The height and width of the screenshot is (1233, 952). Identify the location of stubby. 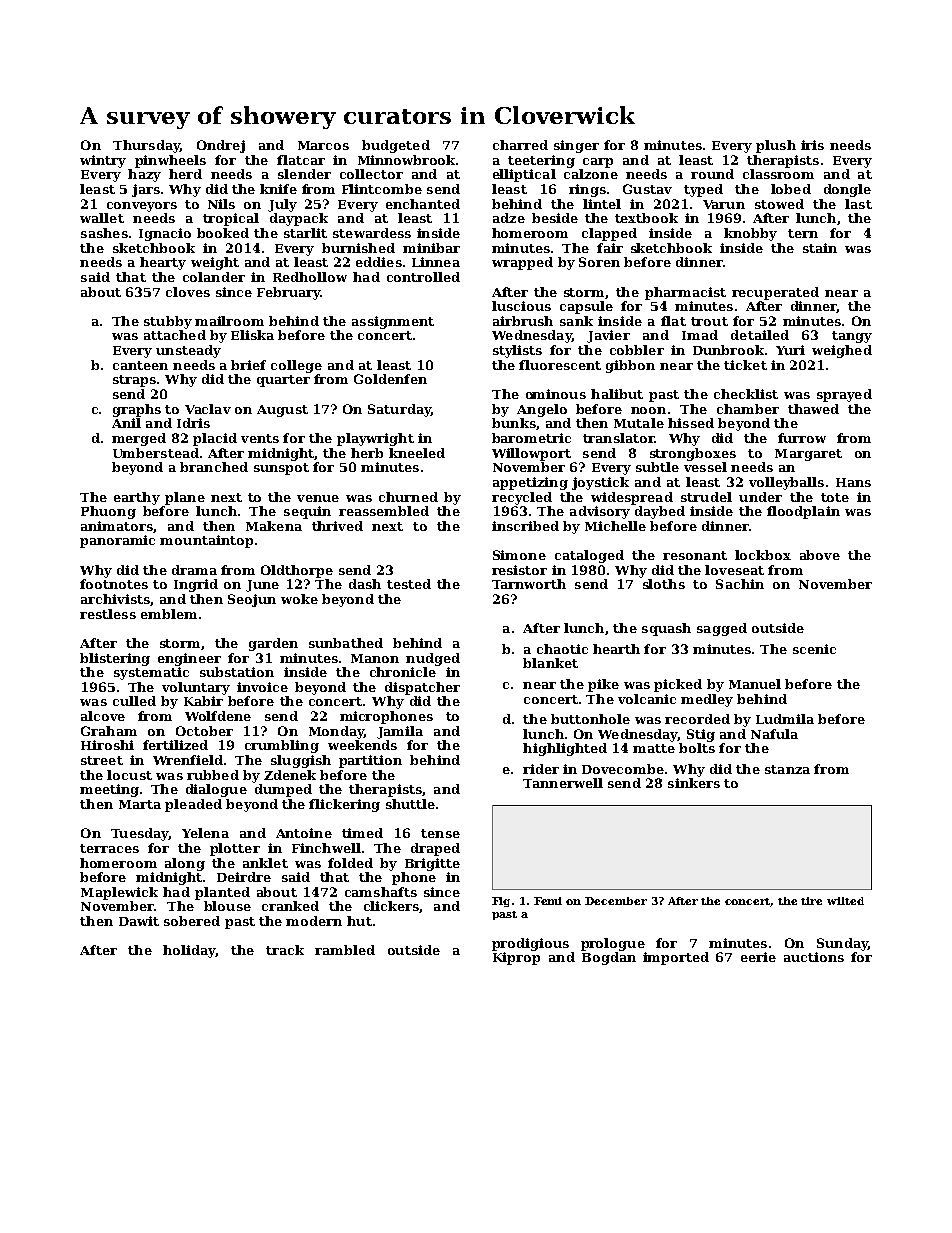
(168, 322).
